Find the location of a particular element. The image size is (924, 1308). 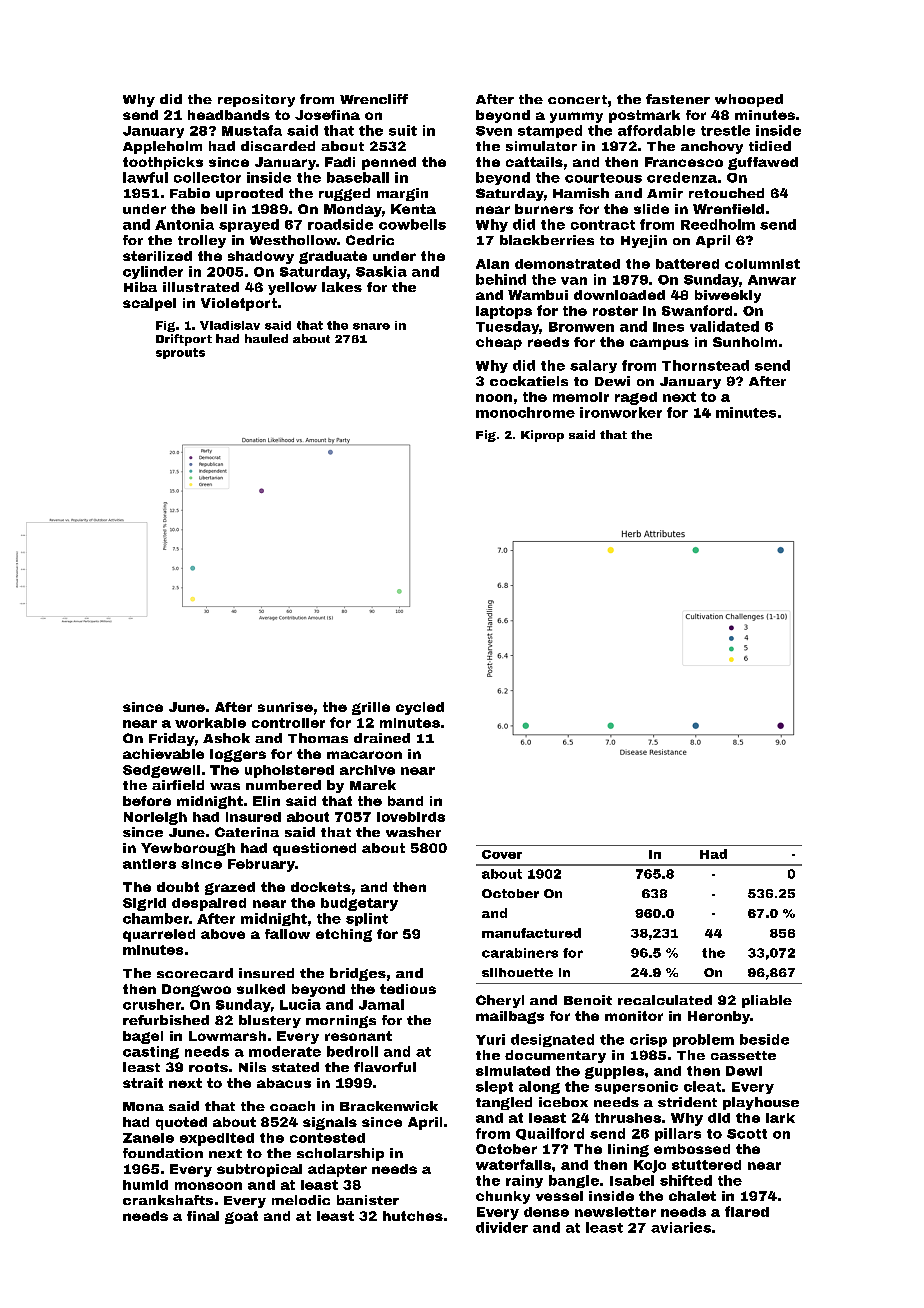

Cover is located at coordinates (502, 854).
